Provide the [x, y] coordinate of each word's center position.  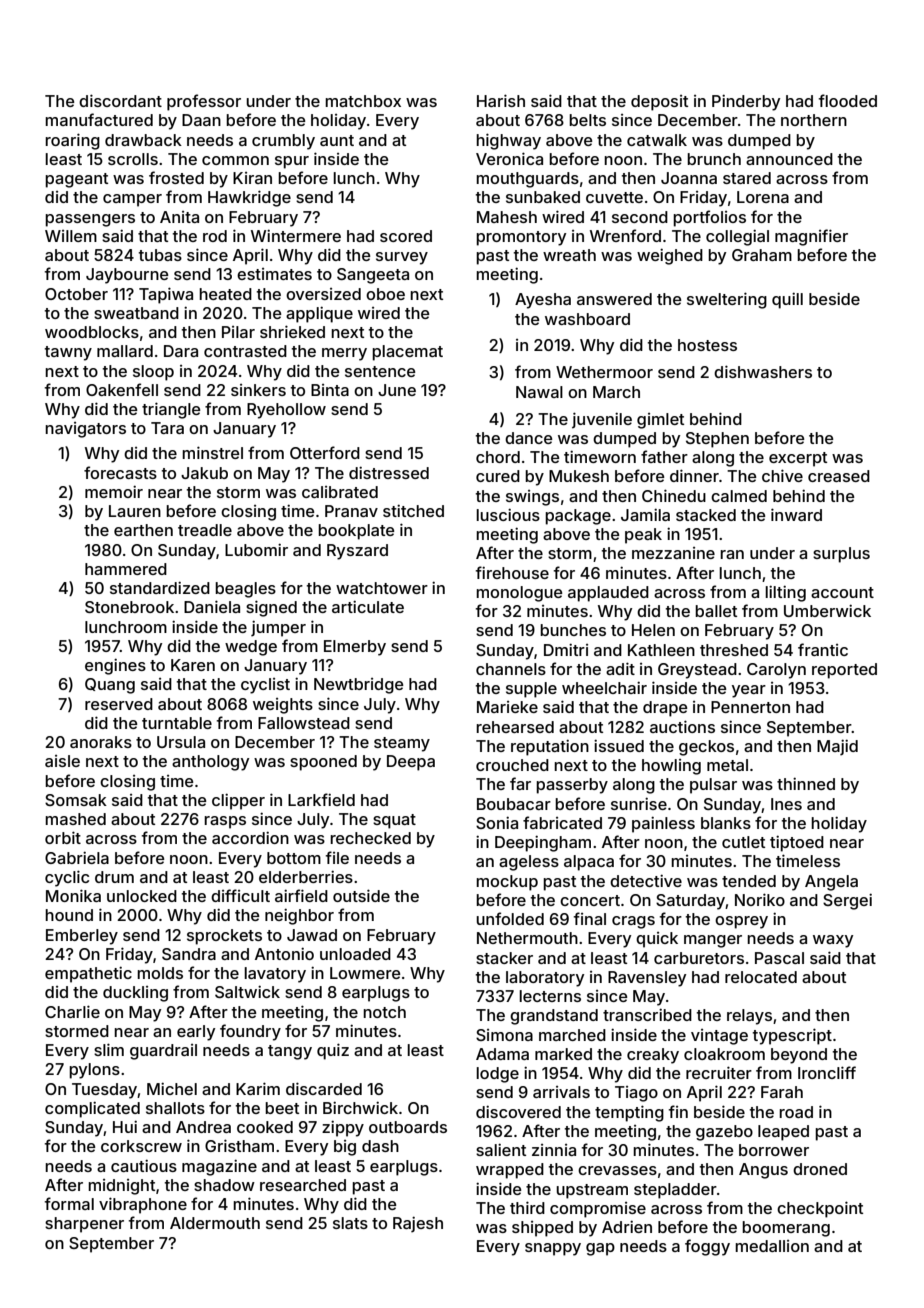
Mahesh [507, 217]
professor [204, 102]
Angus [763, 1171]
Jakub [204, 473]
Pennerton [750, 707]
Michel [172, 1088]
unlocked [142, 896]
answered [614, 299]
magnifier [811, 237]
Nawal [539, 392]
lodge [497, 1075]
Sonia [497, 822]
